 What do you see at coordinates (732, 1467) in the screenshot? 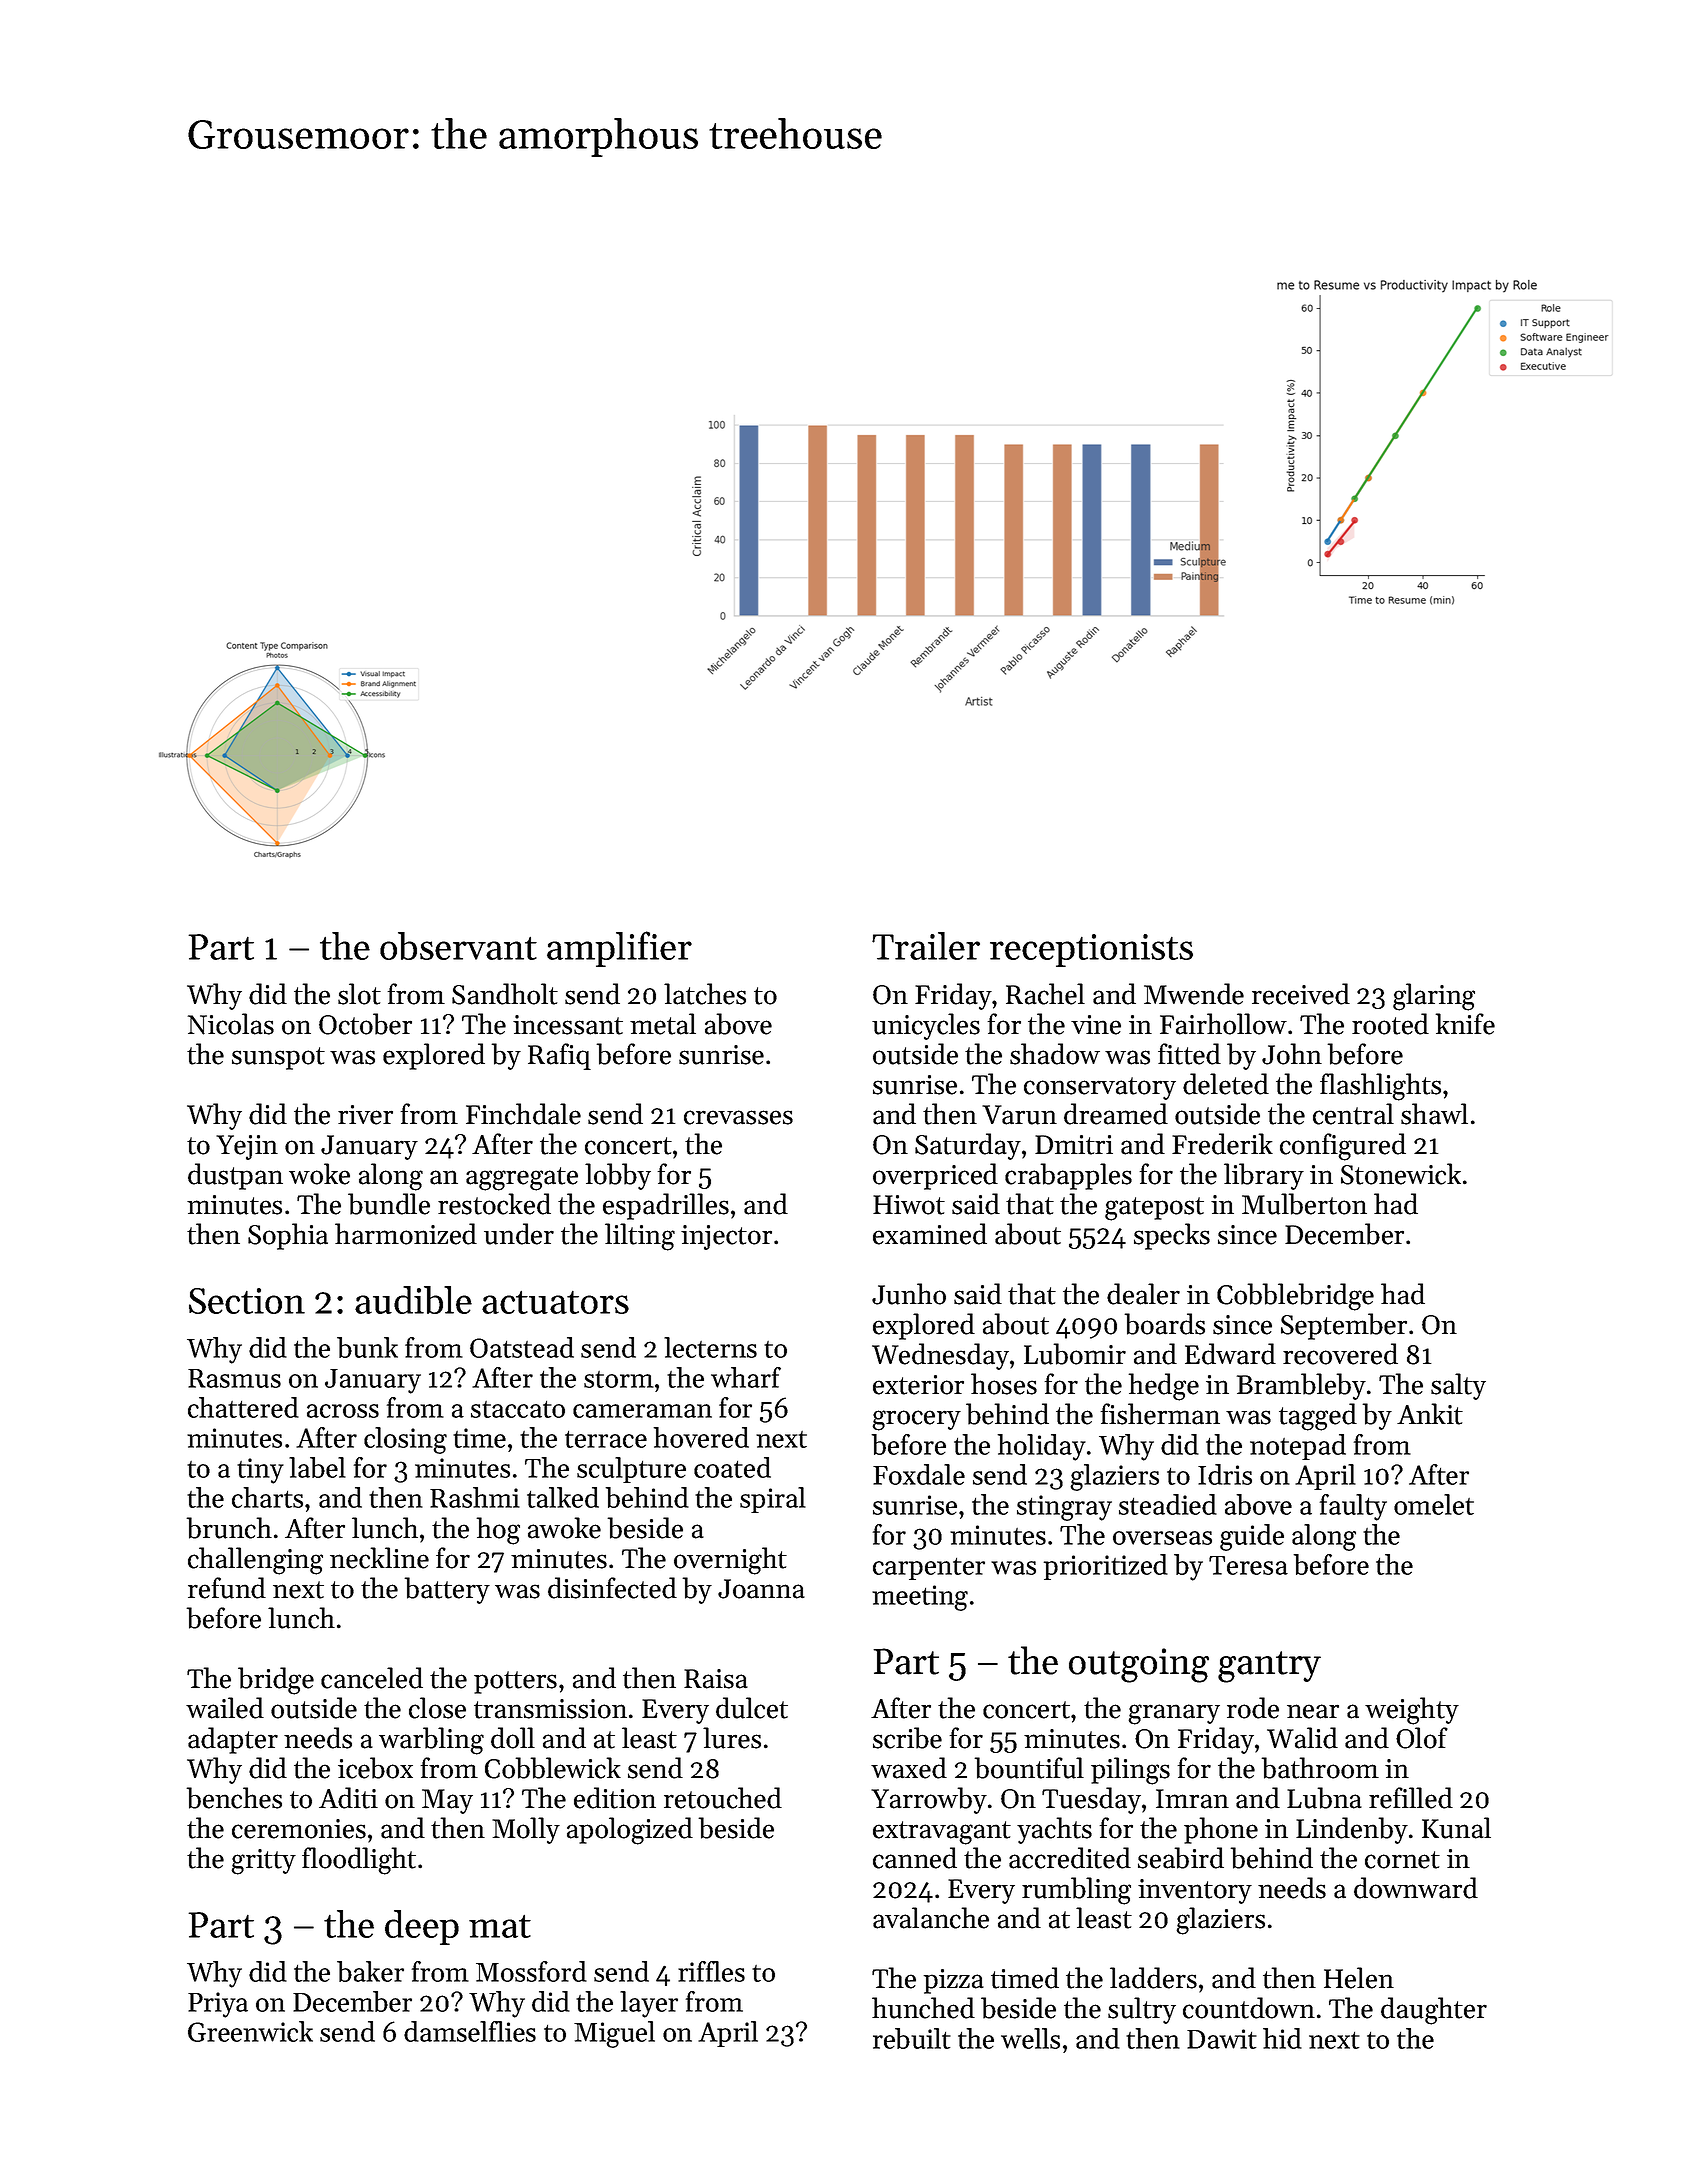
I see `coated` at bounding box center [732, 1467].
